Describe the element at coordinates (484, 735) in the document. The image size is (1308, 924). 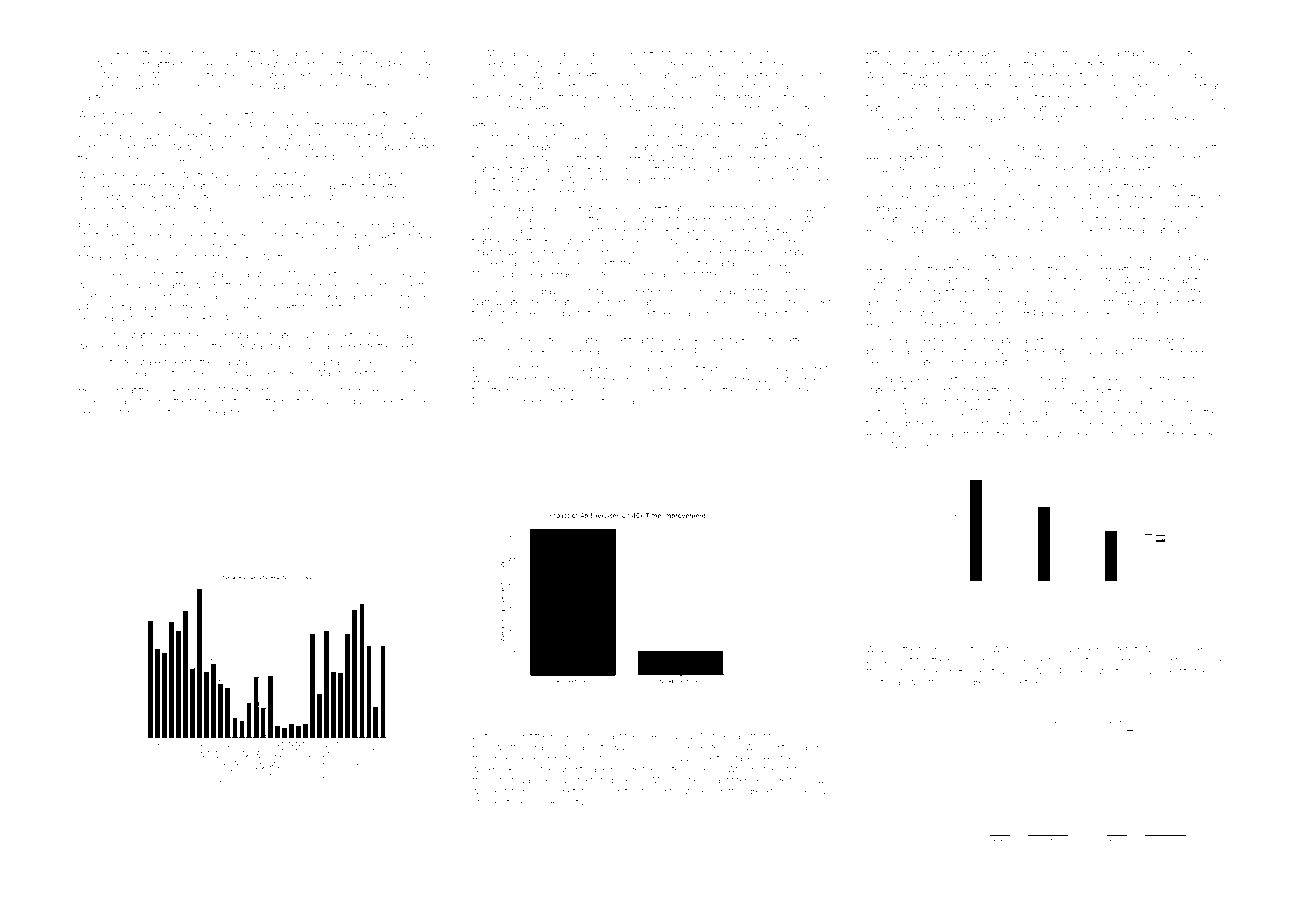
I see `Zoltan` at that location.
